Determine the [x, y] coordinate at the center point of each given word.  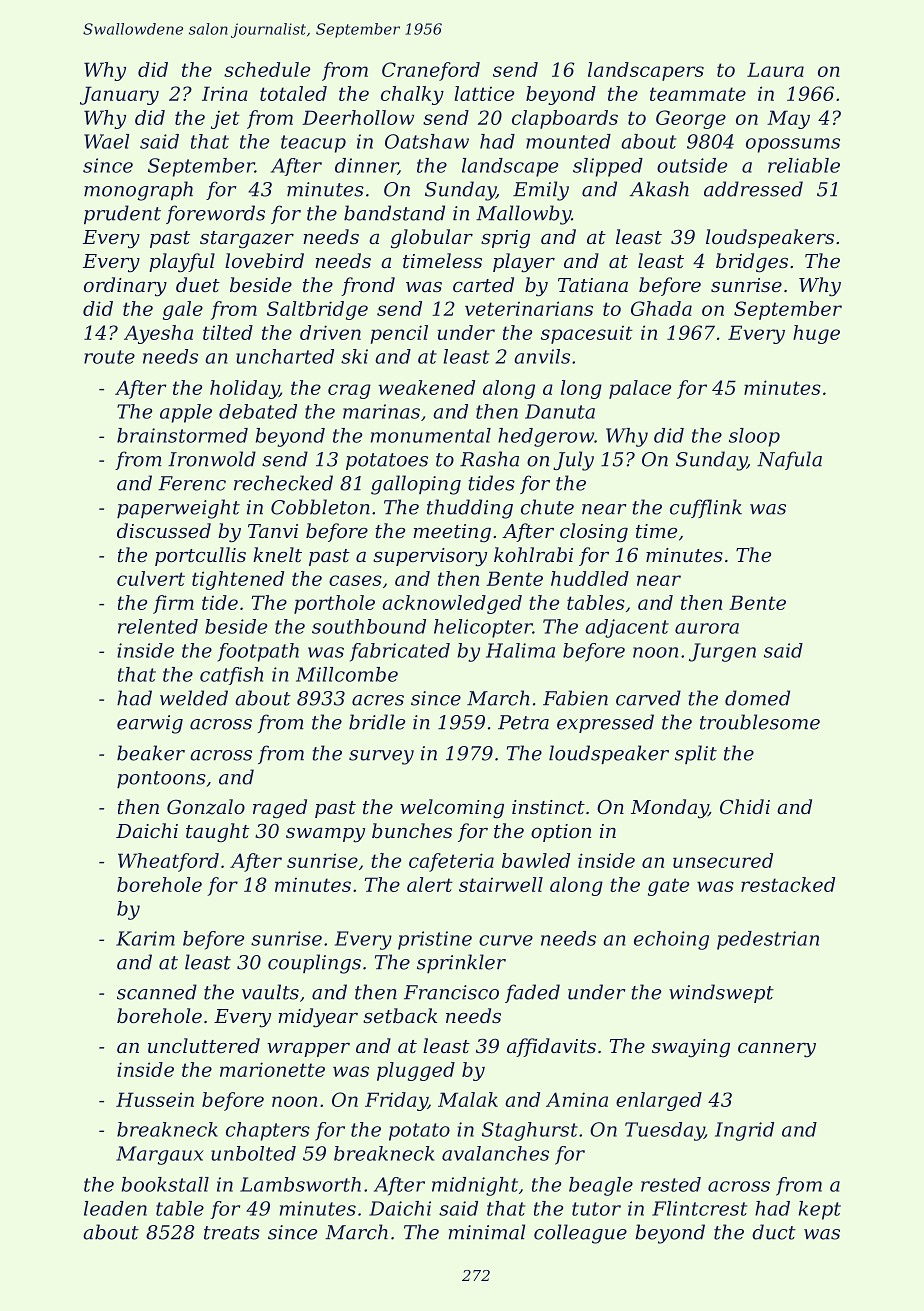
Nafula [789, 460]
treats [232, 1233]
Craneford [431, 71]
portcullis [200, 556]
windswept [721, 993]
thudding [470, 509]
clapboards [565, 119]
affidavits [551, 1047]
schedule [267, 69]
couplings [314, 964]
